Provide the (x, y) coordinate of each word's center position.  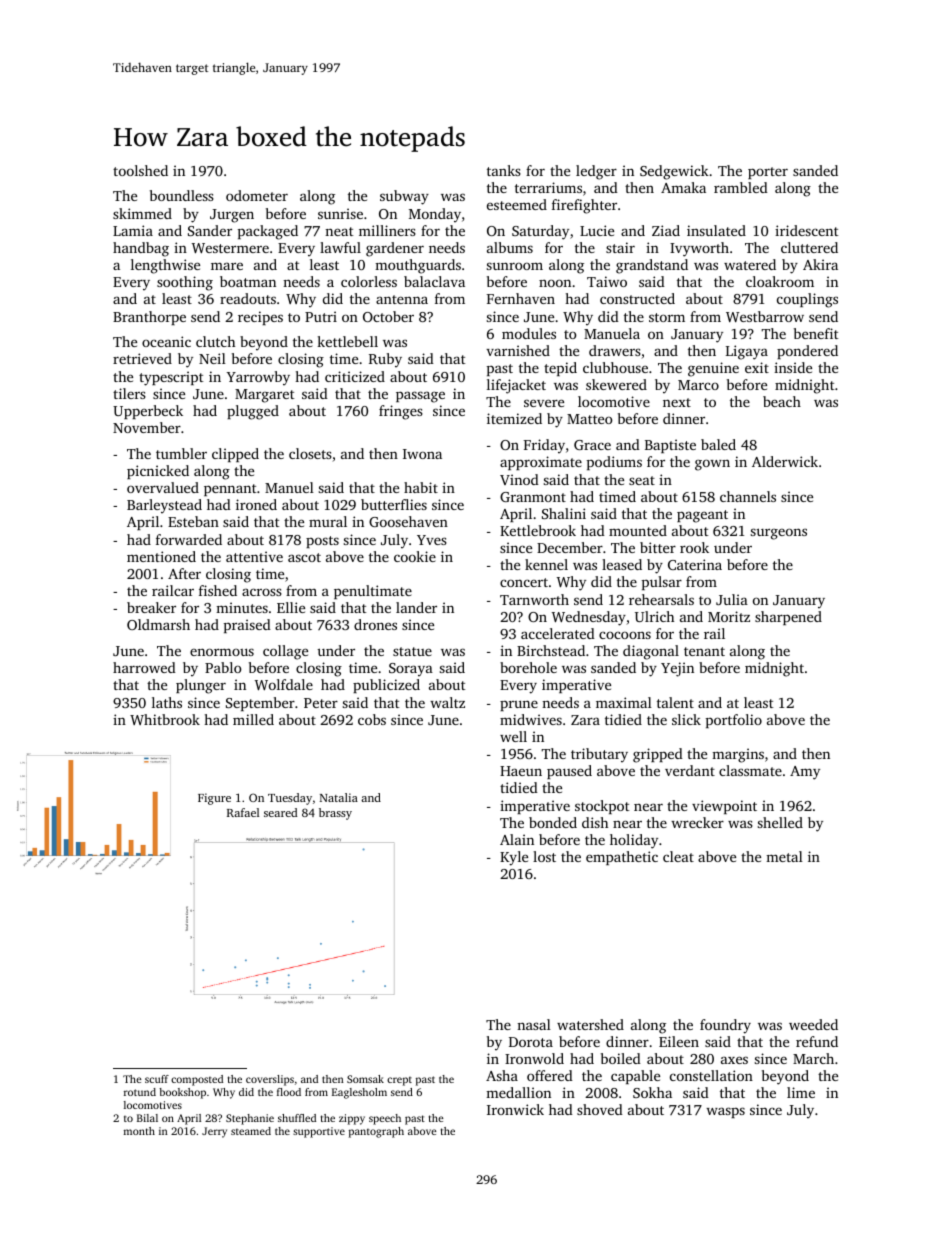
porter (768, 173)
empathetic (622, 858)
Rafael (243, 812)
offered (550, 1075)
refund (817, 1041)
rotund (140, 1092)
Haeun (521, 771)
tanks (504, 170)
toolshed (140, 170)
